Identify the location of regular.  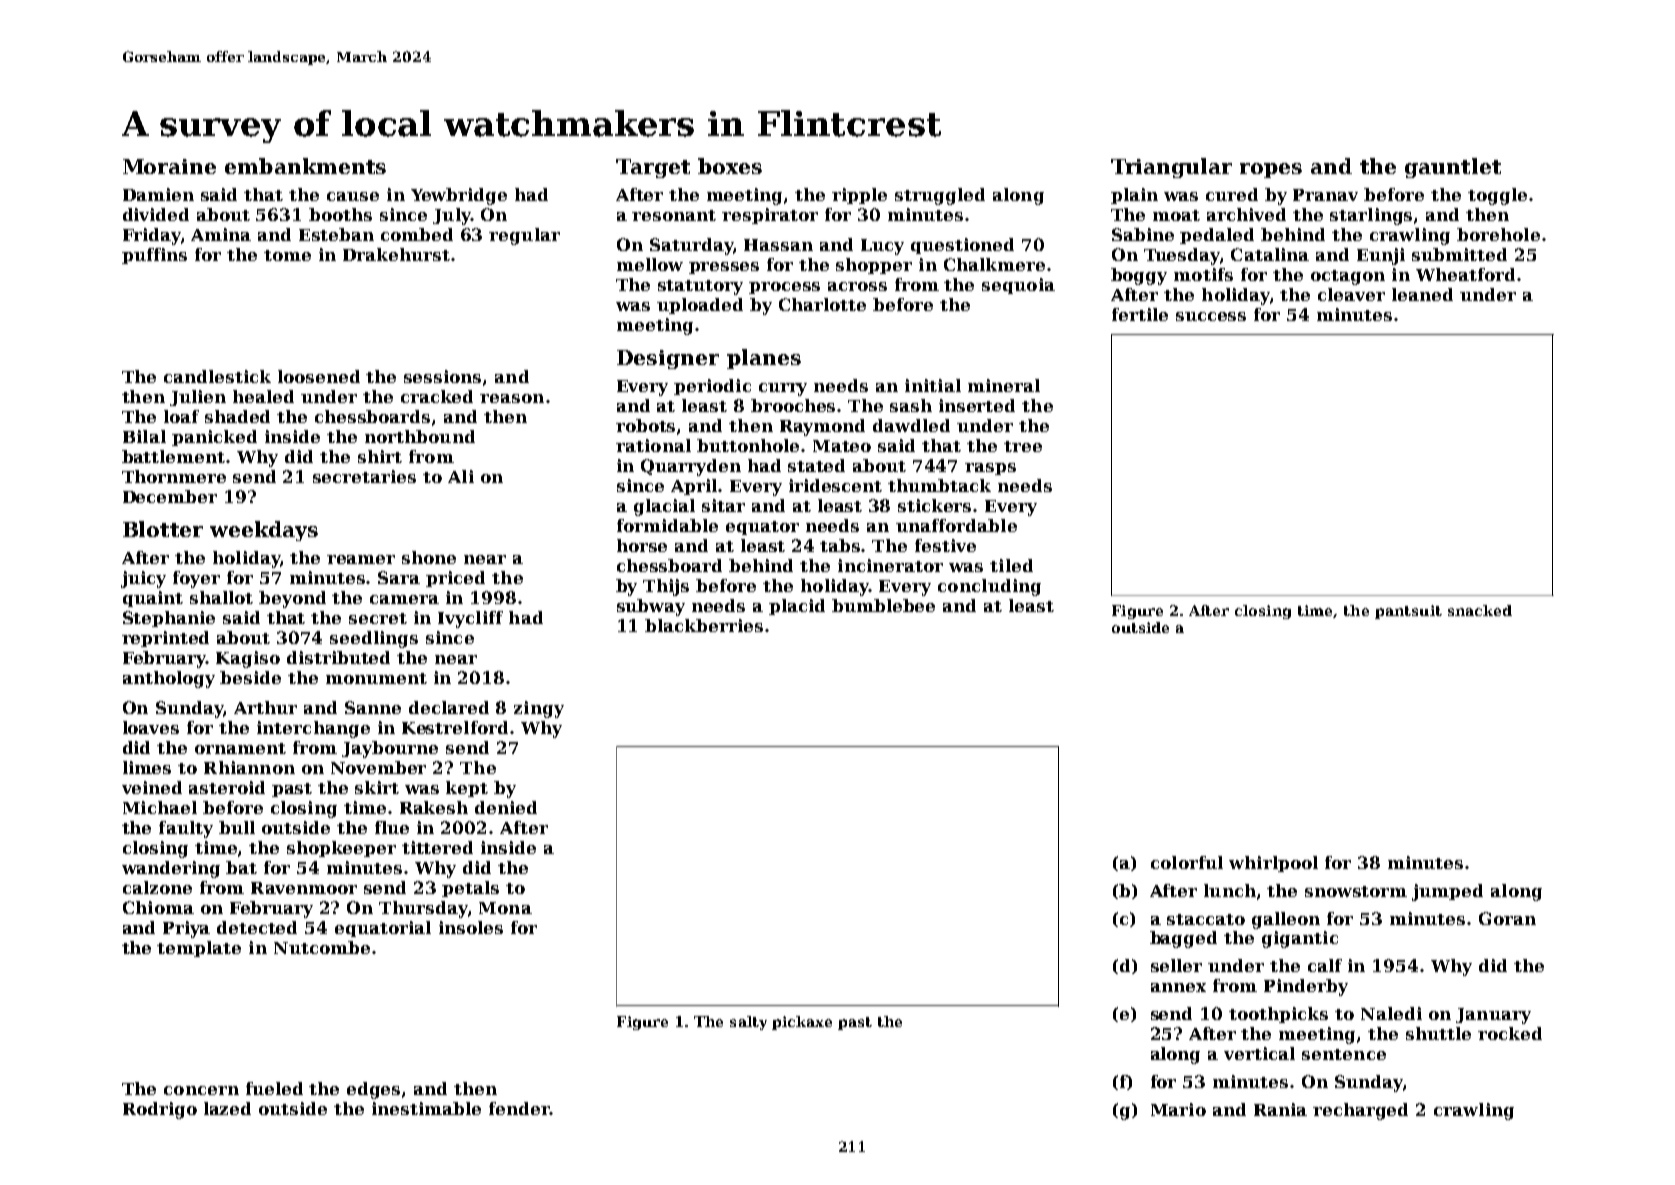
(524, 236).
